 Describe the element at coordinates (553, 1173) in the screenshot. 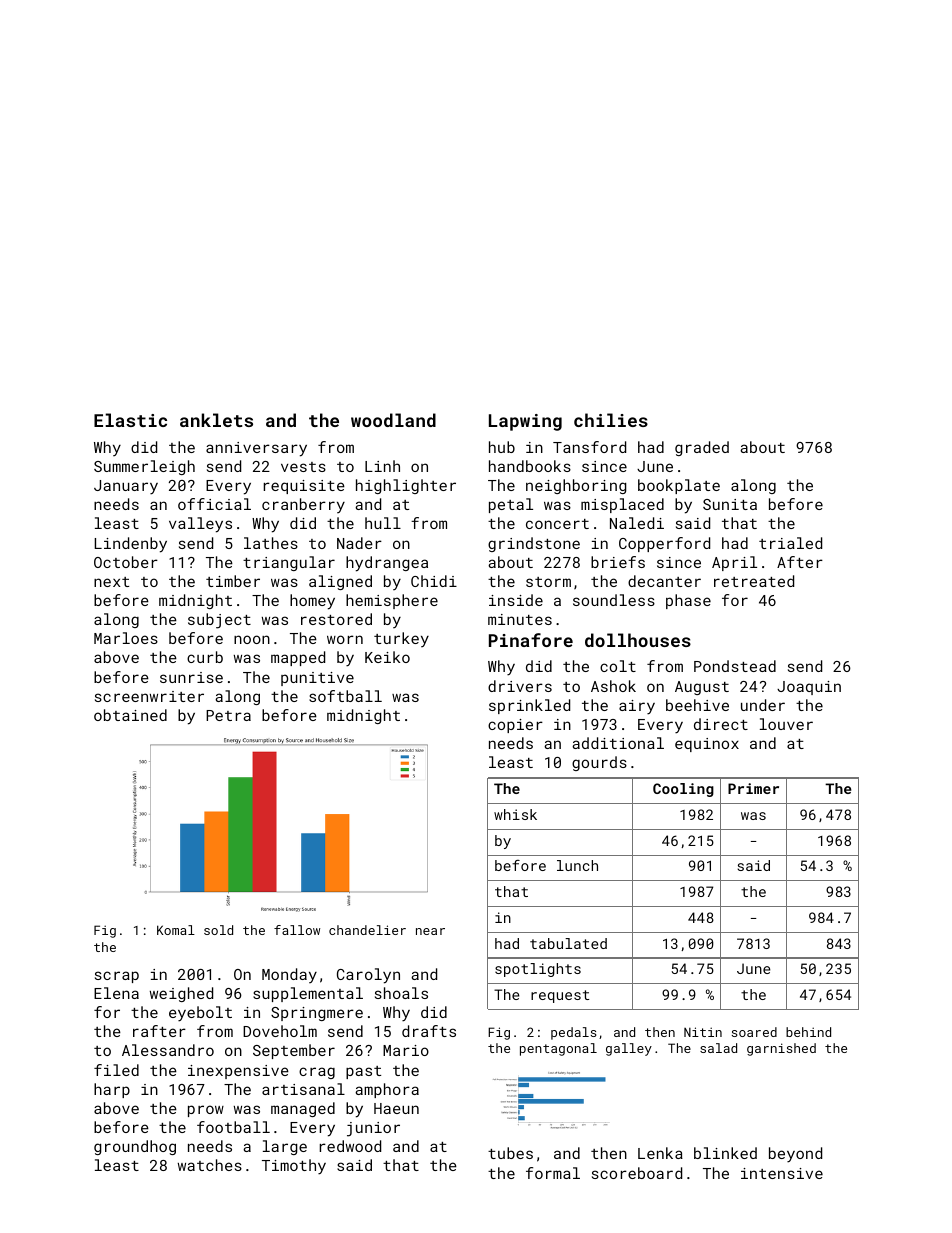

I see `formal` at that location.
